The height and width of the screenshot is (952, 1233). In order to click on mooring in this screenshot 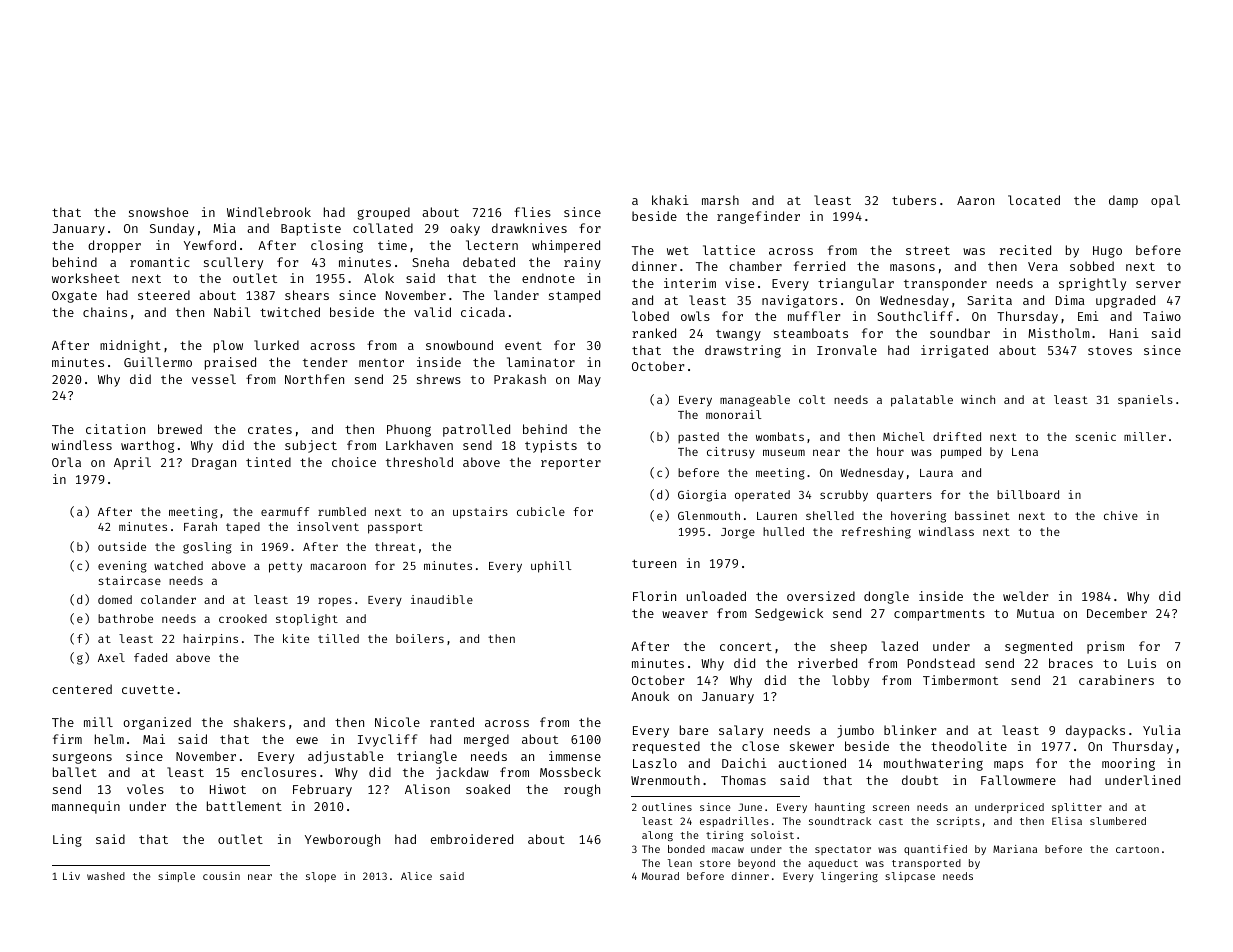, I will do `click(1128, 764)`.
